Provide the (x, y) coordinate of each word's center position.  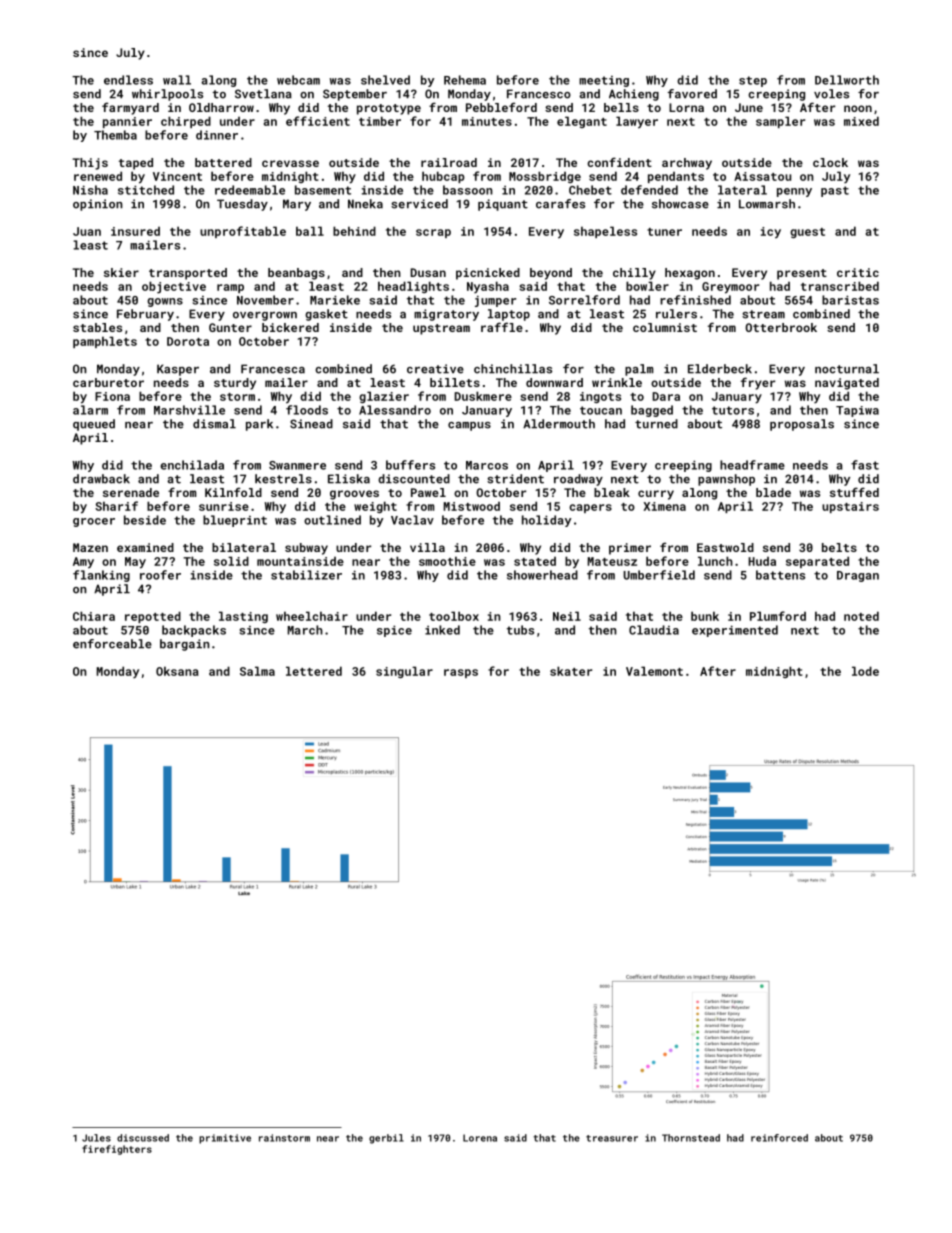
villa (427, 547)
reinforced (779, 1138)
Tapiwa (857, 411)
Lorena (480, 1138)
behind (354, 231)
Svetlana (263, 94)
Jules (96, 1138)
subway (306, 549)
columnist (665, 327)
